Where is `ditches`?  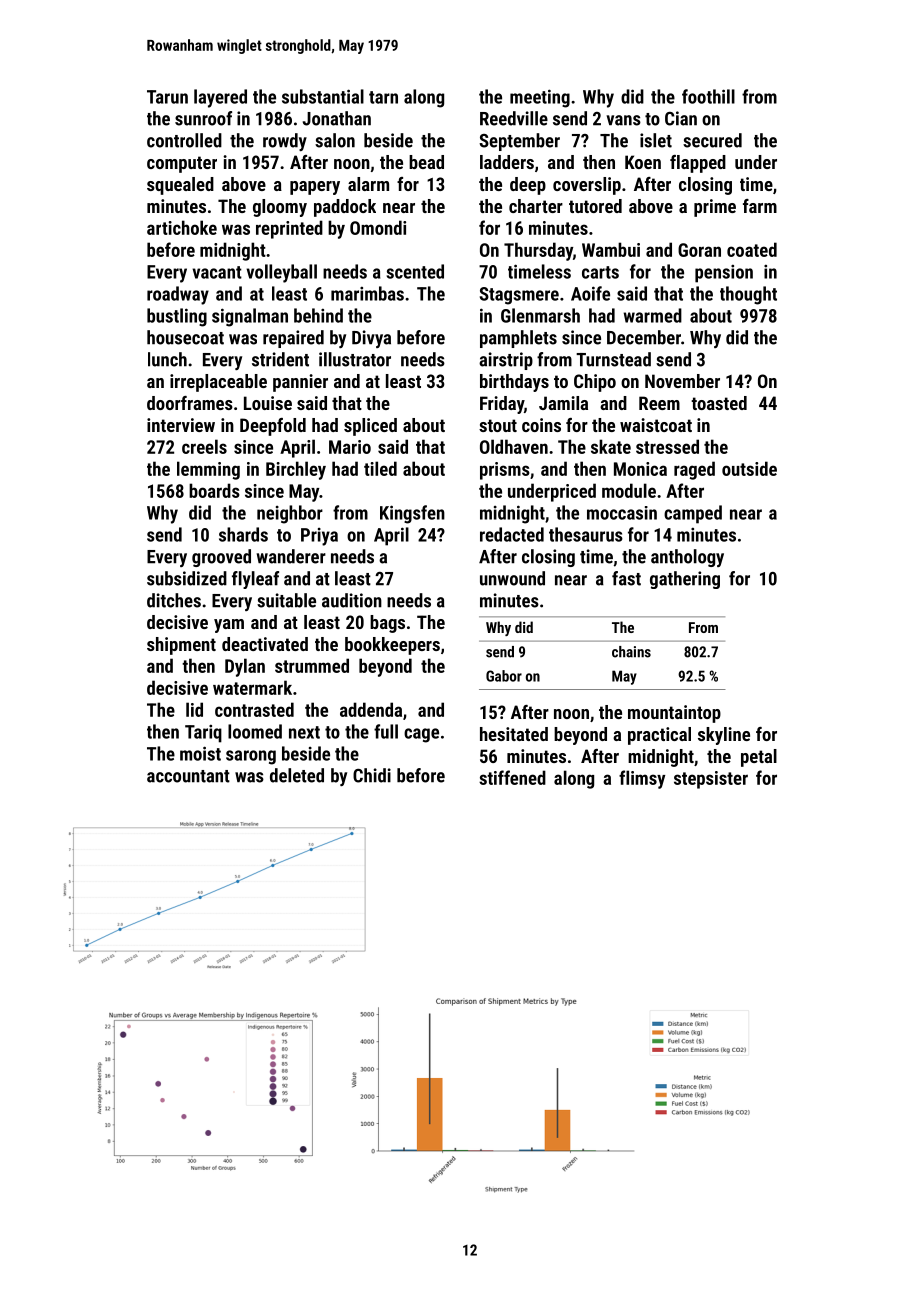
ditches is located at coordinates (174, 600).
